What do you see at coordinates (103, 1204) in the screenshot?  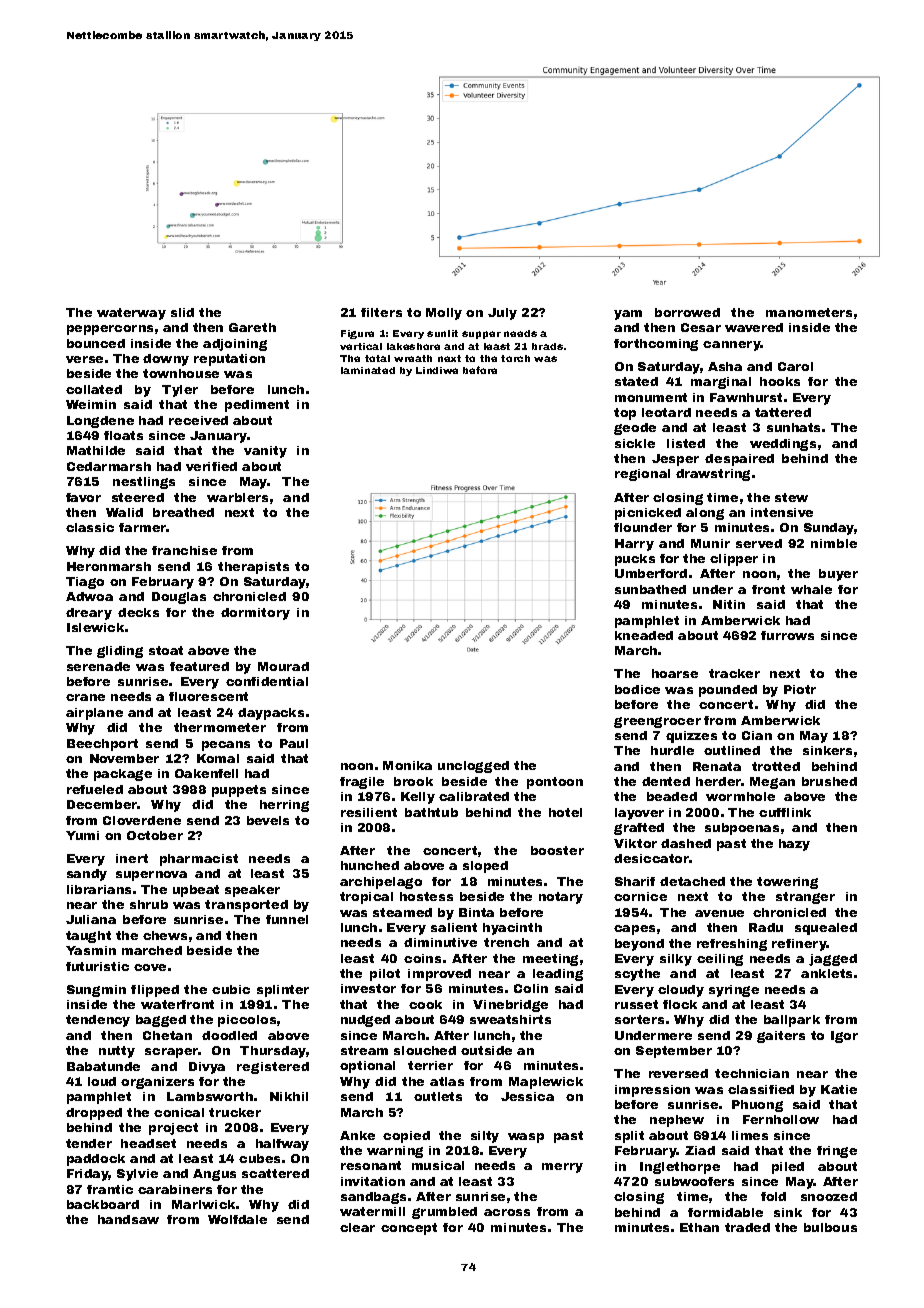 I see `backboard` at bounding box center [103, 1204].
